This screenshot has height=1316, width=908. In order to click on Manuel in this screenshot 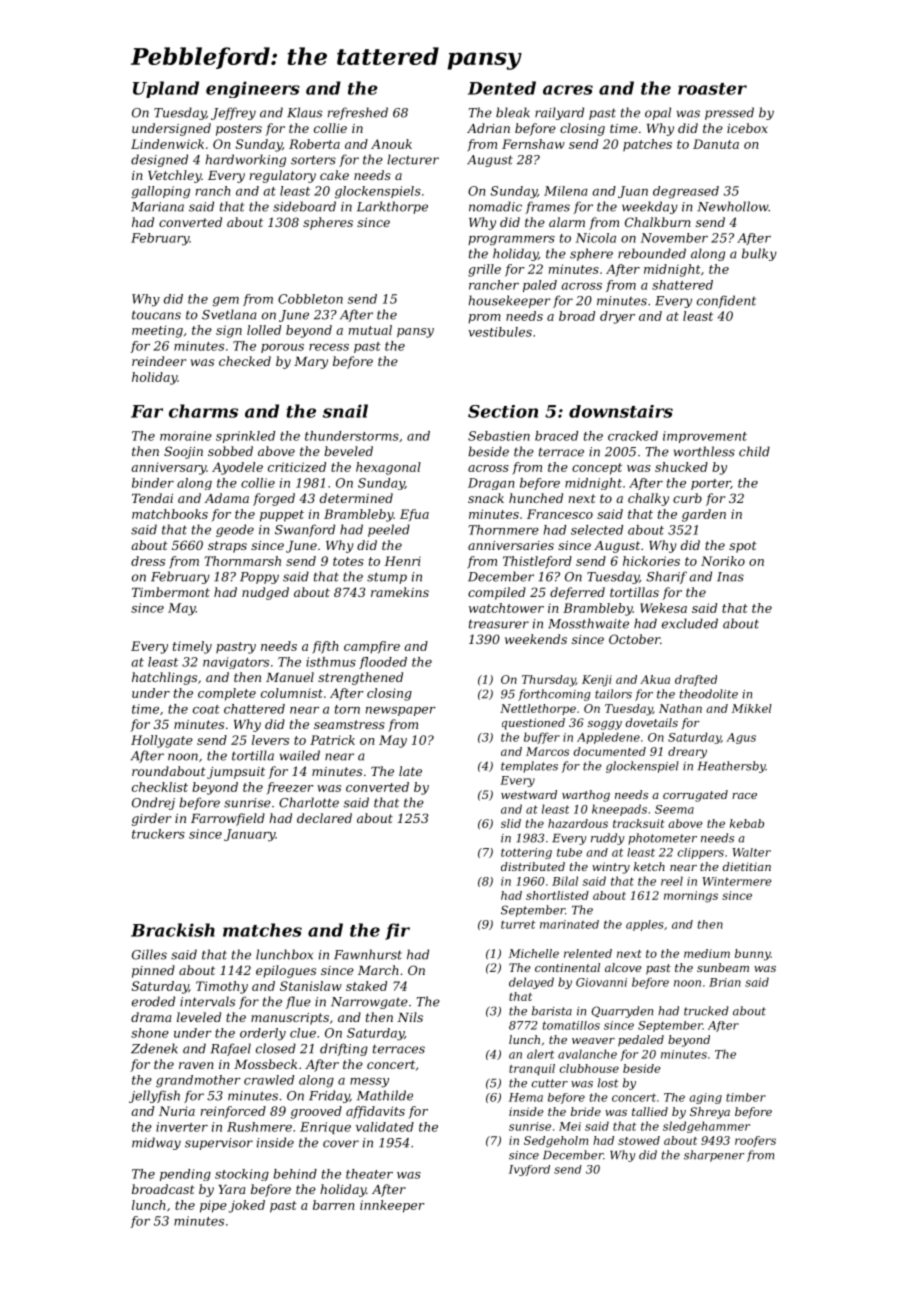, I will do `click(290, 677)`.
